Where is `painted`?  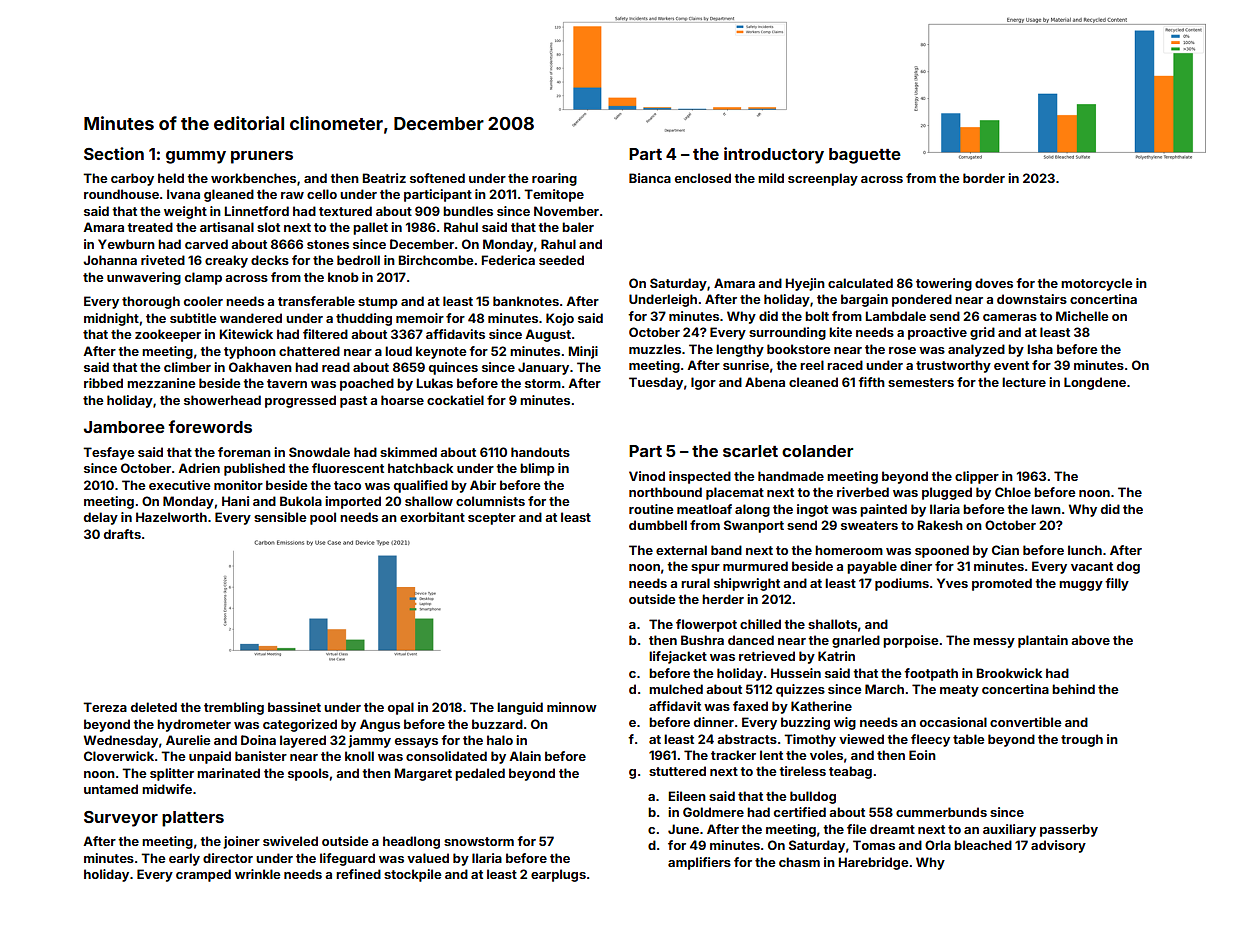
painted is located at coordinates (883, 510).
